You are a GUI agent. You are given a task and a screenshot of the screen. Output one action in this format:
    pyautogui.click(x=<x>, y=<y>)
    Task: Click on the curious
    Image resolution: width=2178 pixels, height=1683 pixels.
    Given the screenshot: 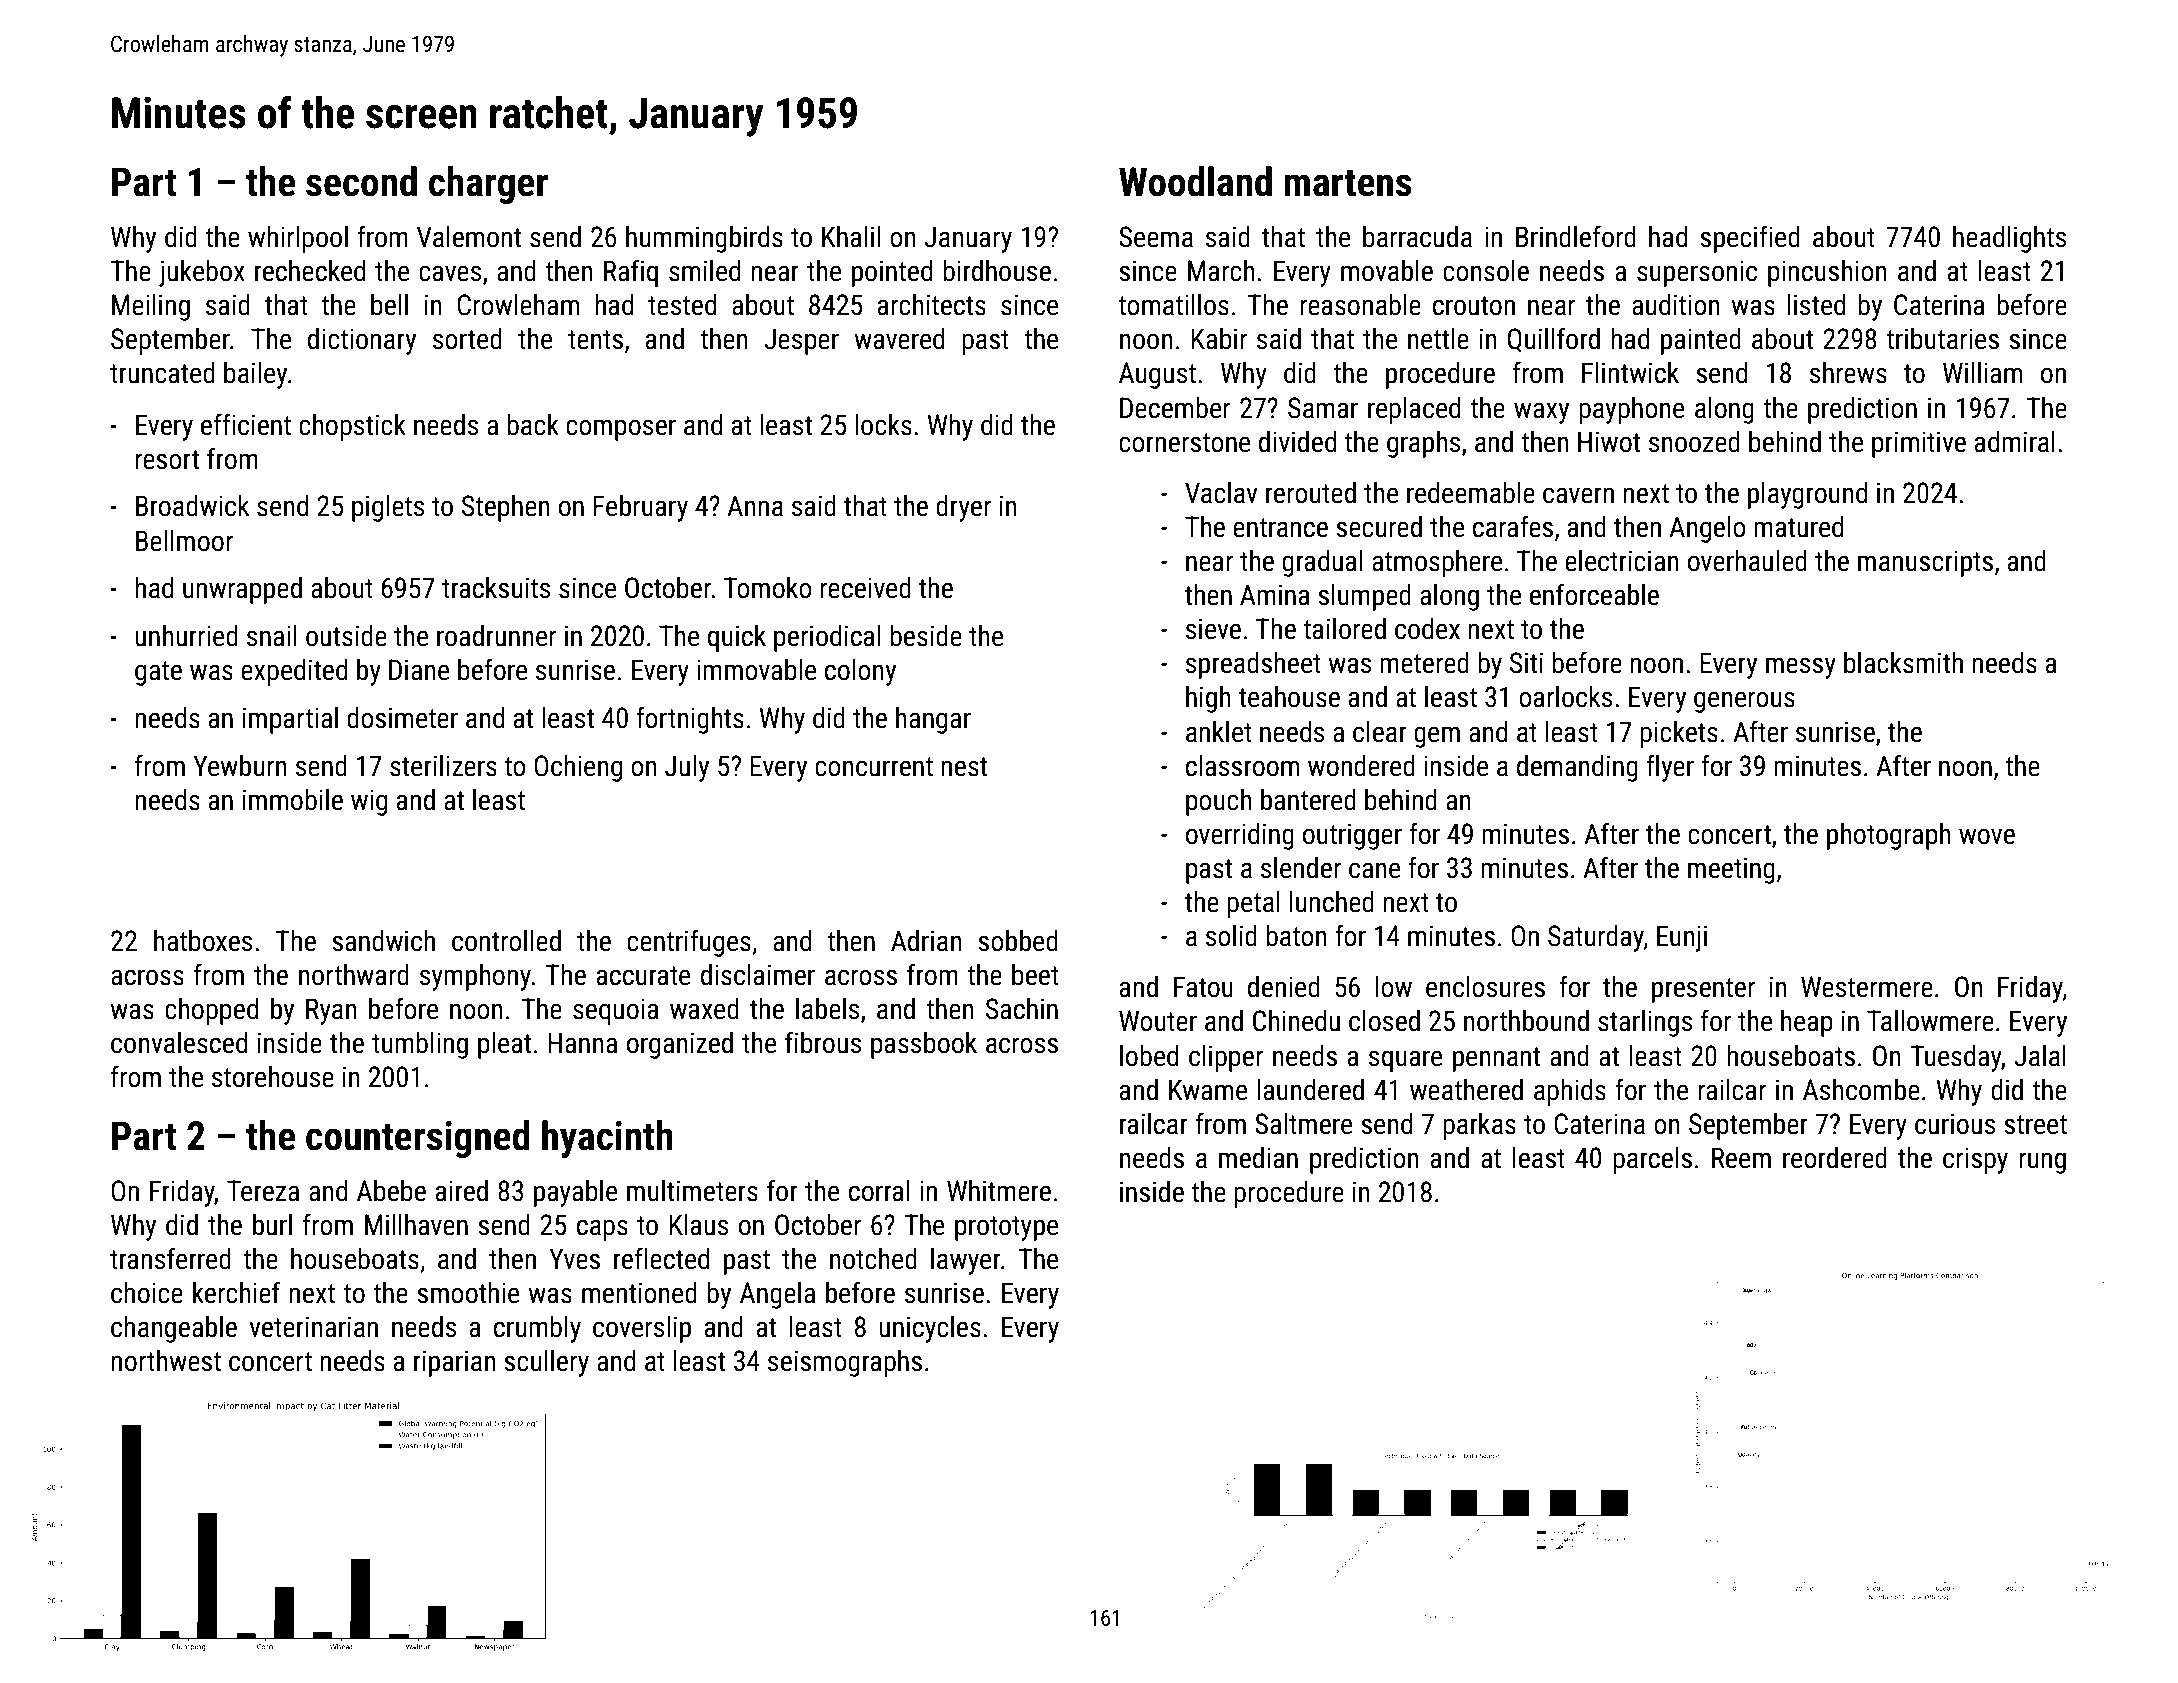 What is the action you would take?
    pyautogui.click(x=1955, y=1124)
